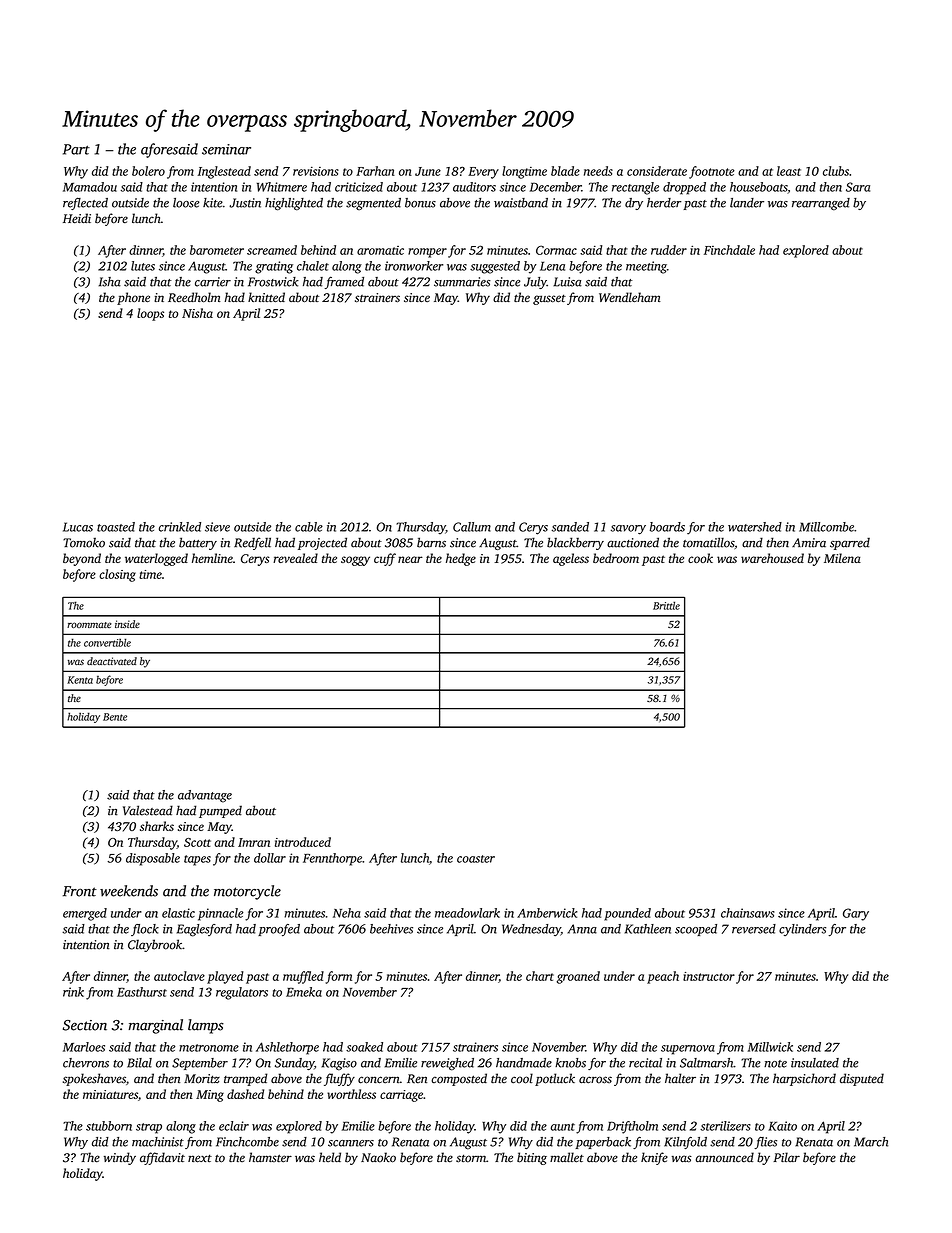 The height and width of the page is (1233, 952). I want to click on clubs, so click(836, 171).
